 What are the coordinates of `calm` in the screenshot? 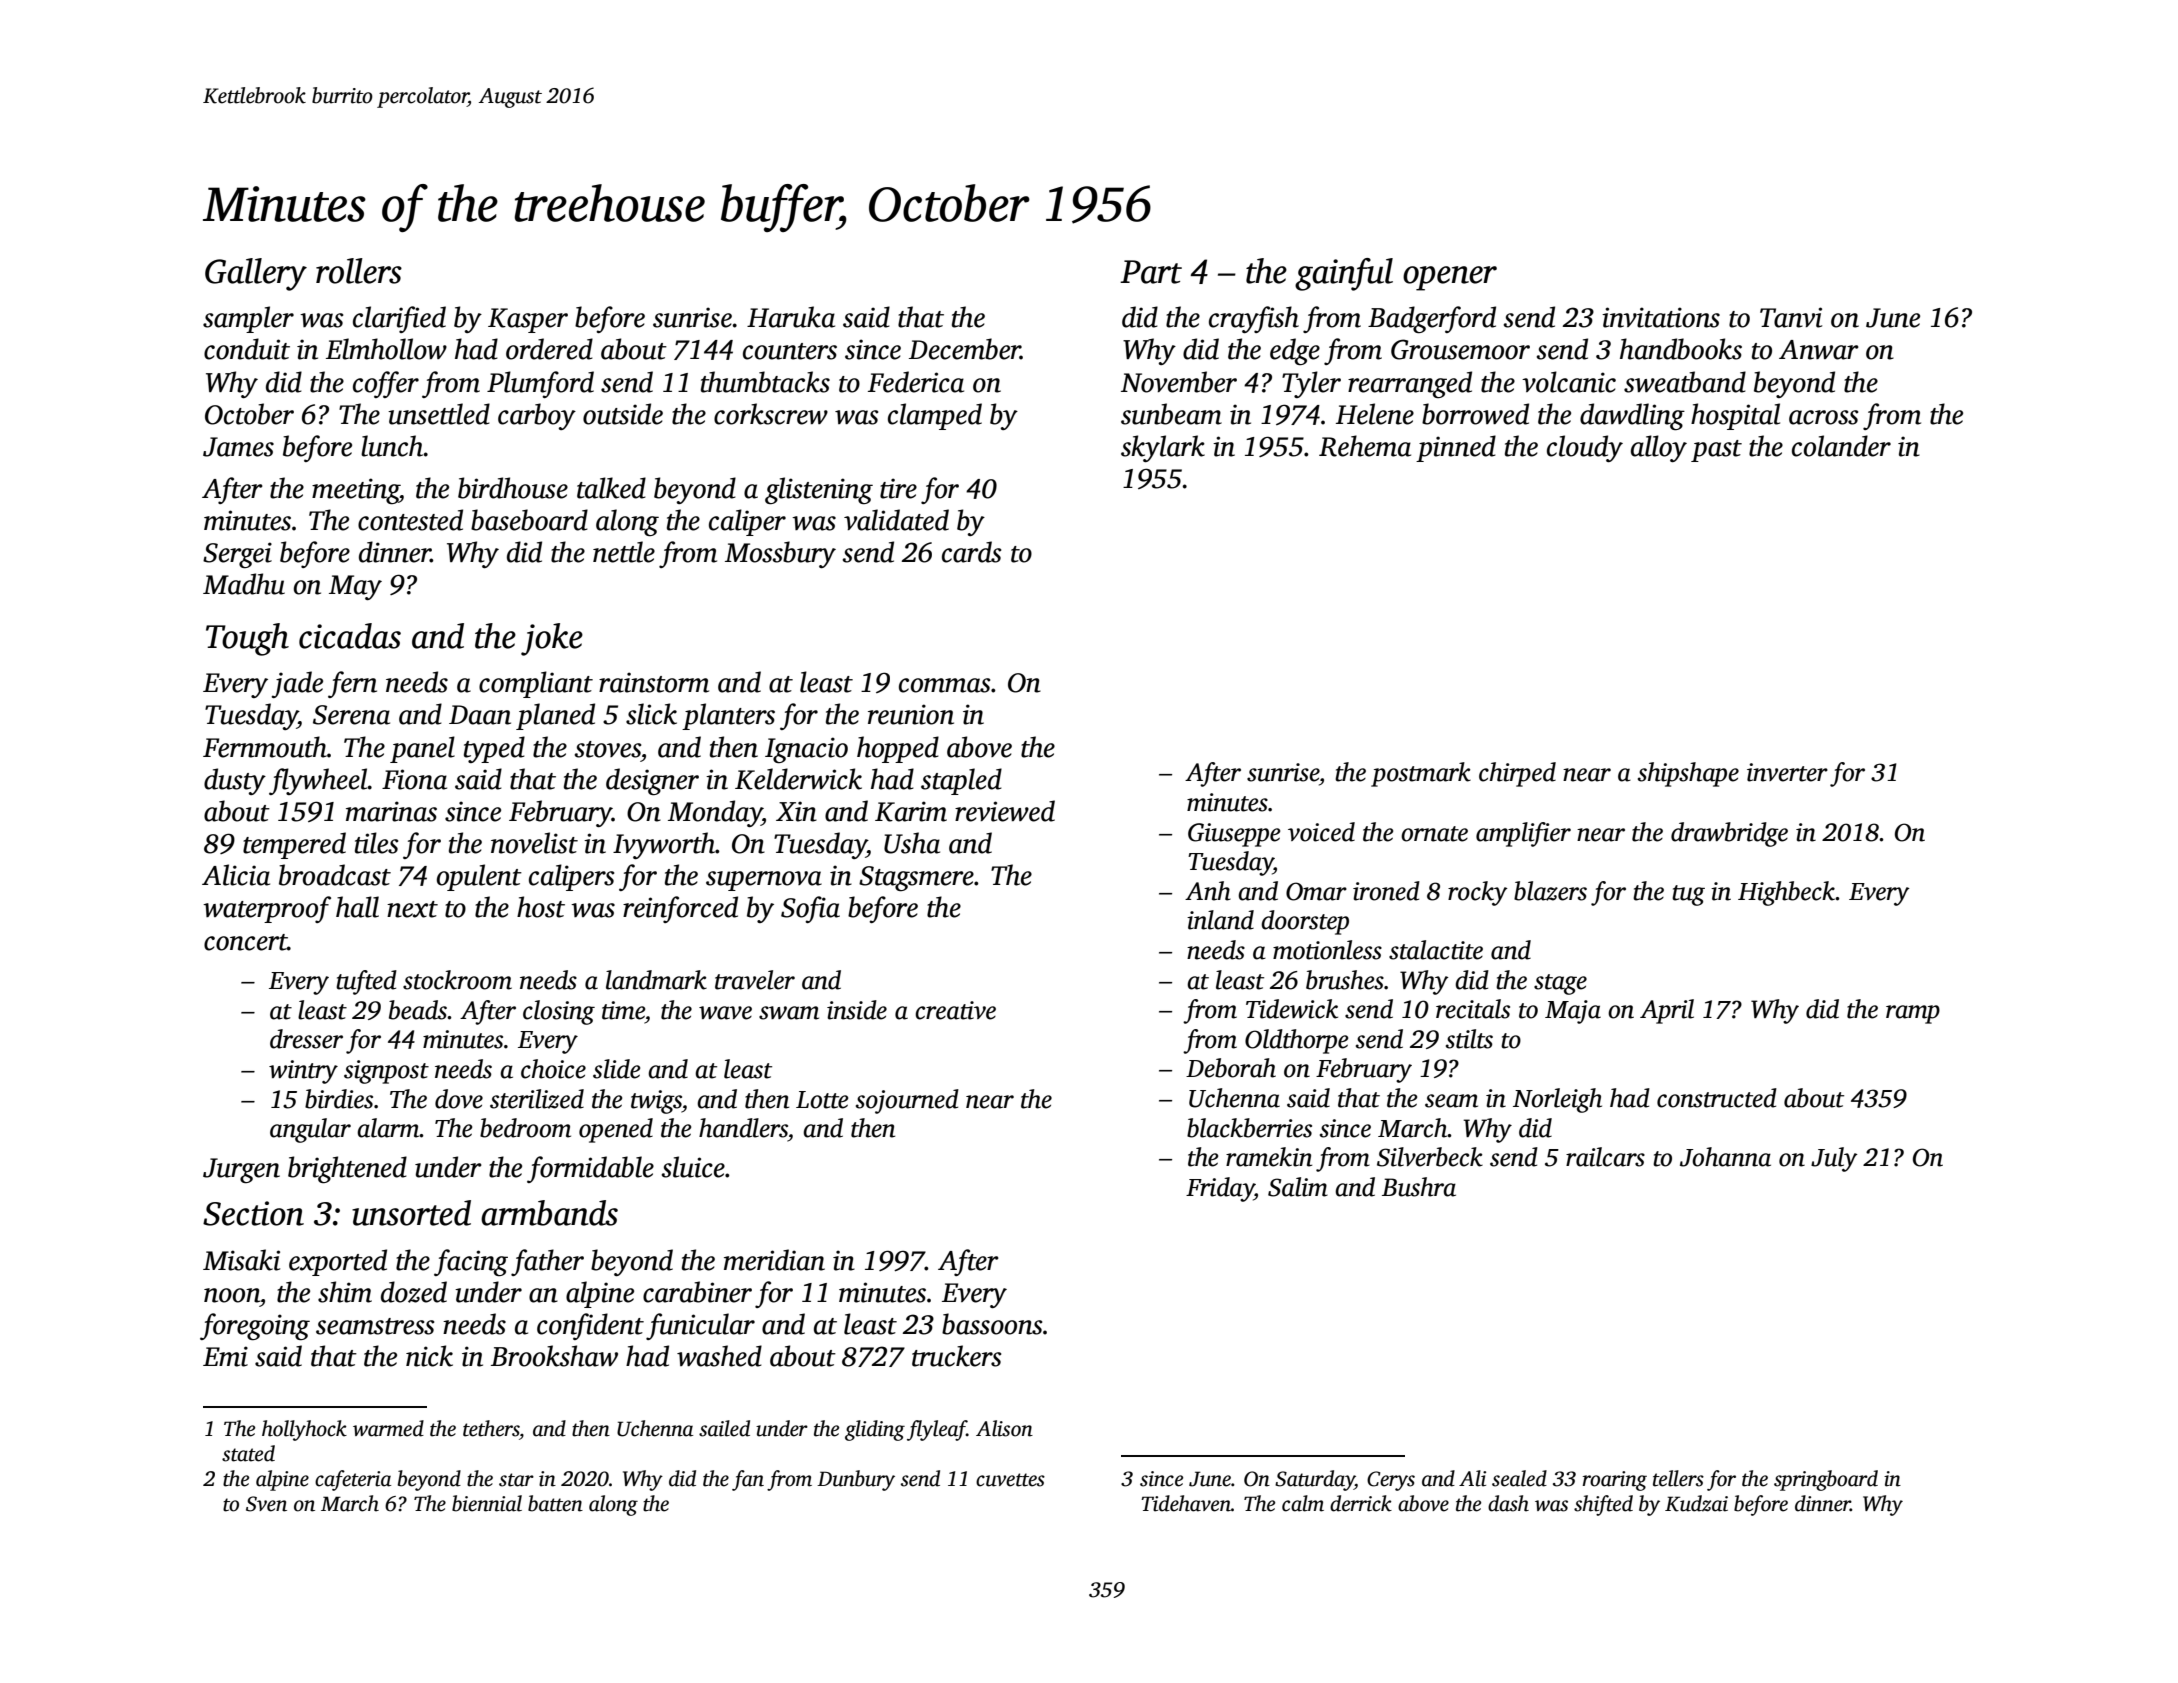 It's located at (1303, 1503).
